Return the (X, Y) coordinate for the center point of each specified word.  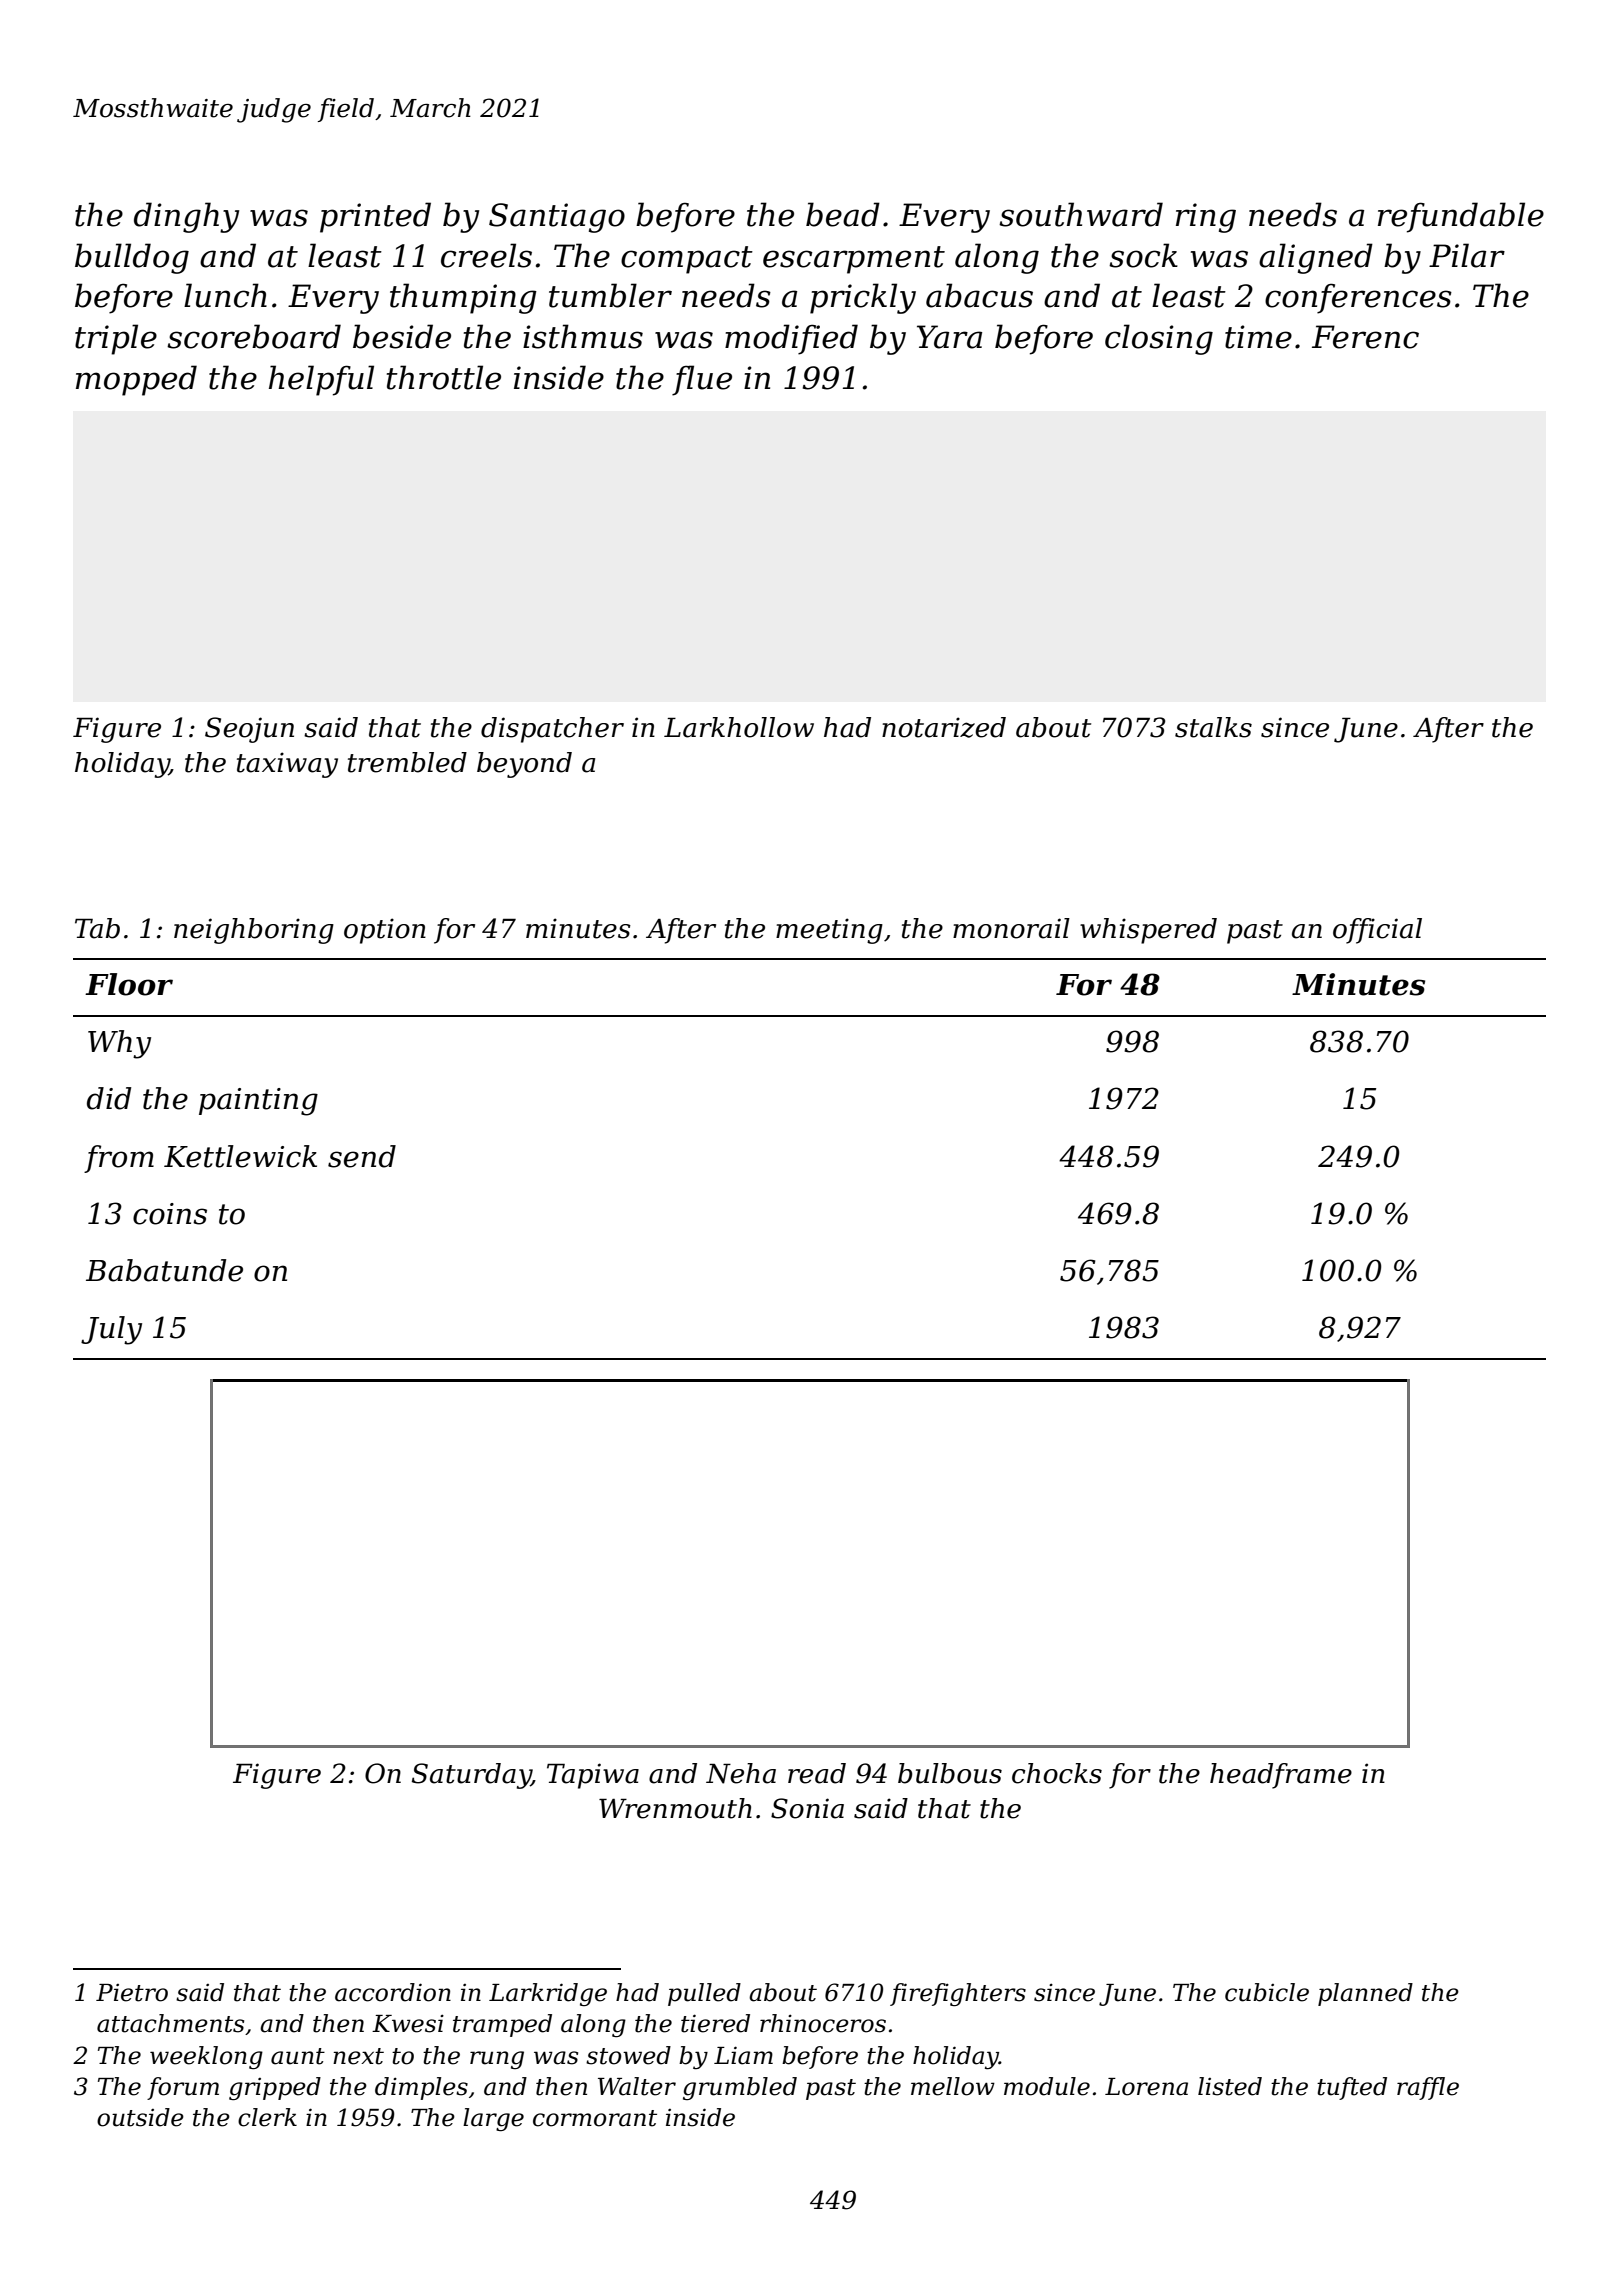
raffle (1428, 2088)
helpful (321, 380)
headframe (1281, 1776)
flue (702, 380)
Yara (949, 337)
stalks (1213, 727)
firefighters (958, 1994)
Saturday (471, 1776)
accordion (393, 1992)
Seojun (249, 730)
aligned (1316, 258)
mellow (953, 2086)
